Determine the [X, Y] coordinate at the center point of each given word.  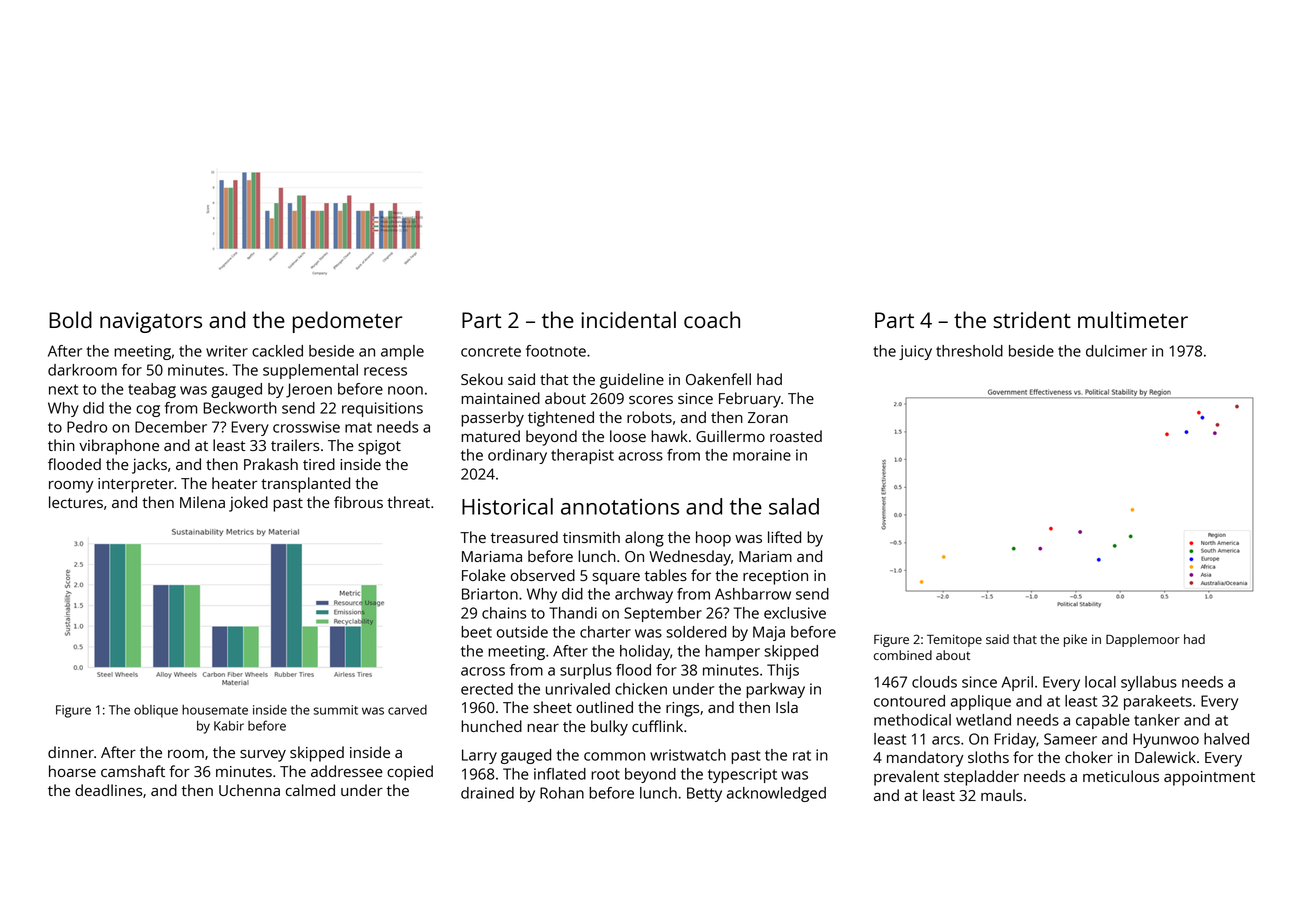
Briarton [490, 594]
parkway [775, 690]
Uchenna [249, 790]
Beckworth [240, 408]
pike [1075, 640]
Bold [70, 319]
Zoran [768, 417]
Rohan [562, 793]
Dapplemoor [1143, 640]
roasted [796, 436]
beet [476, 632]
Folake [484, 575]
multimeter [1133, 319]
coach [712, 319]
